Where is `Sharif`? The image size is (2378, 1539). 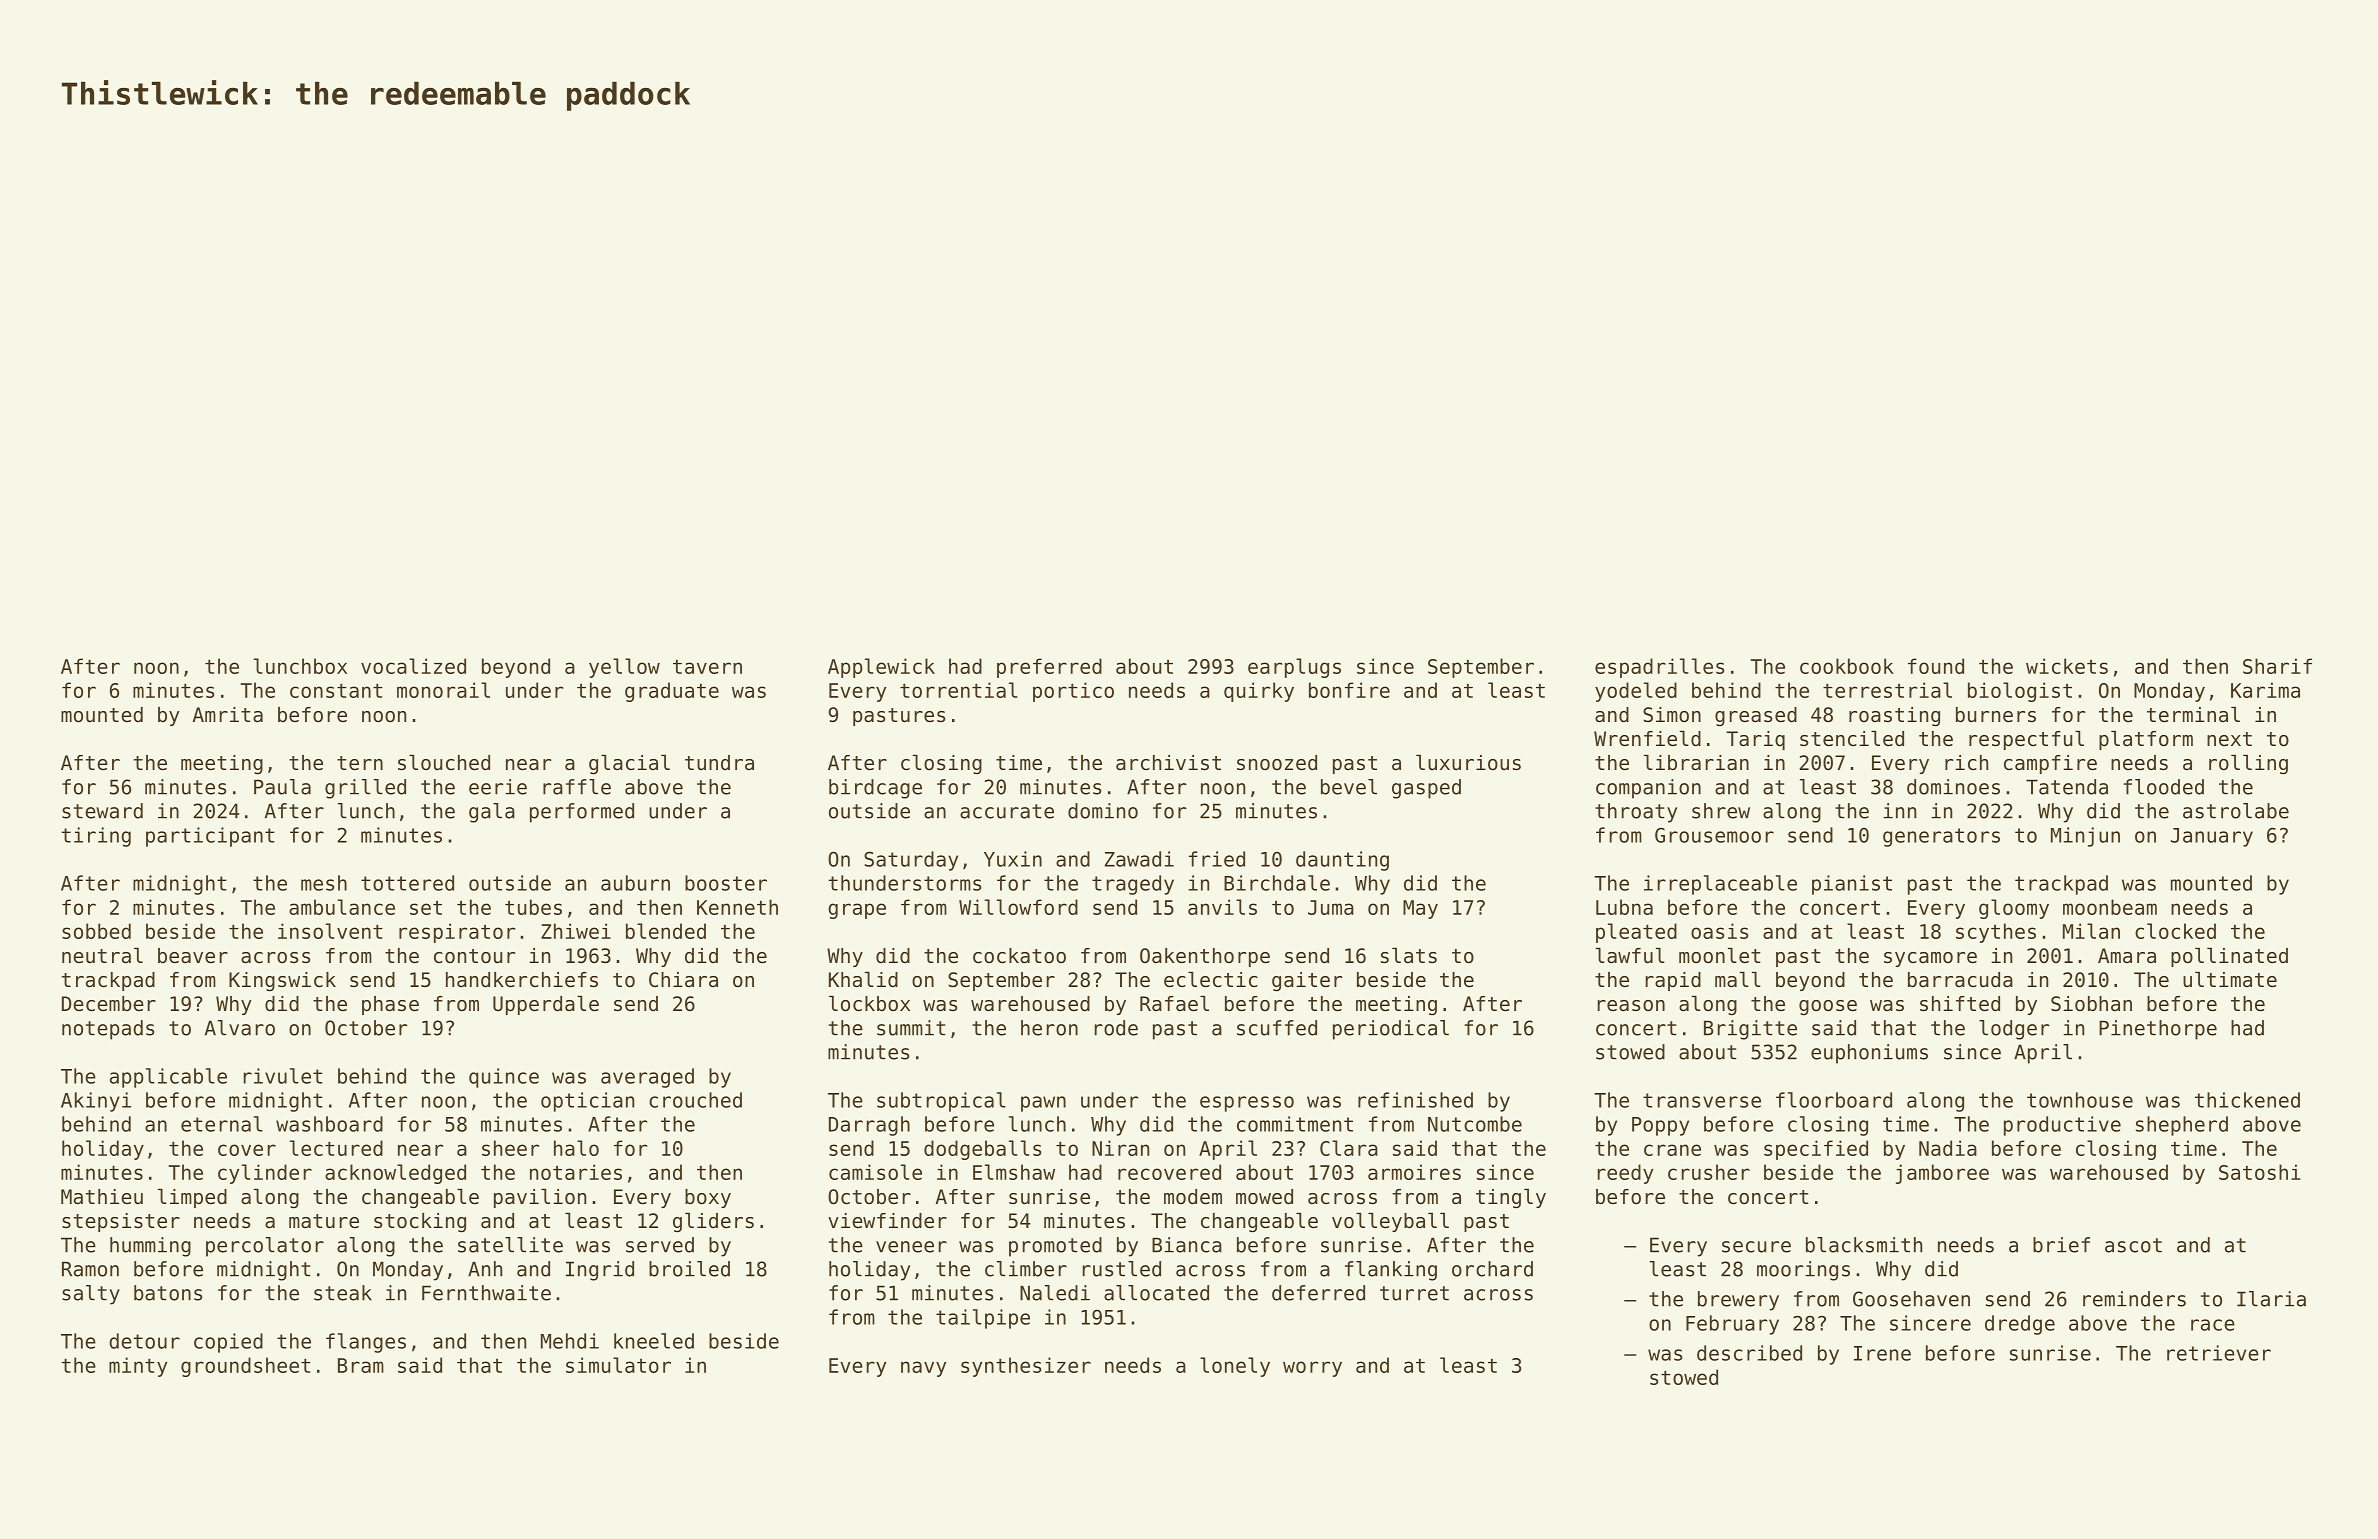
Sharif is located at coordinates (2277, 666).
